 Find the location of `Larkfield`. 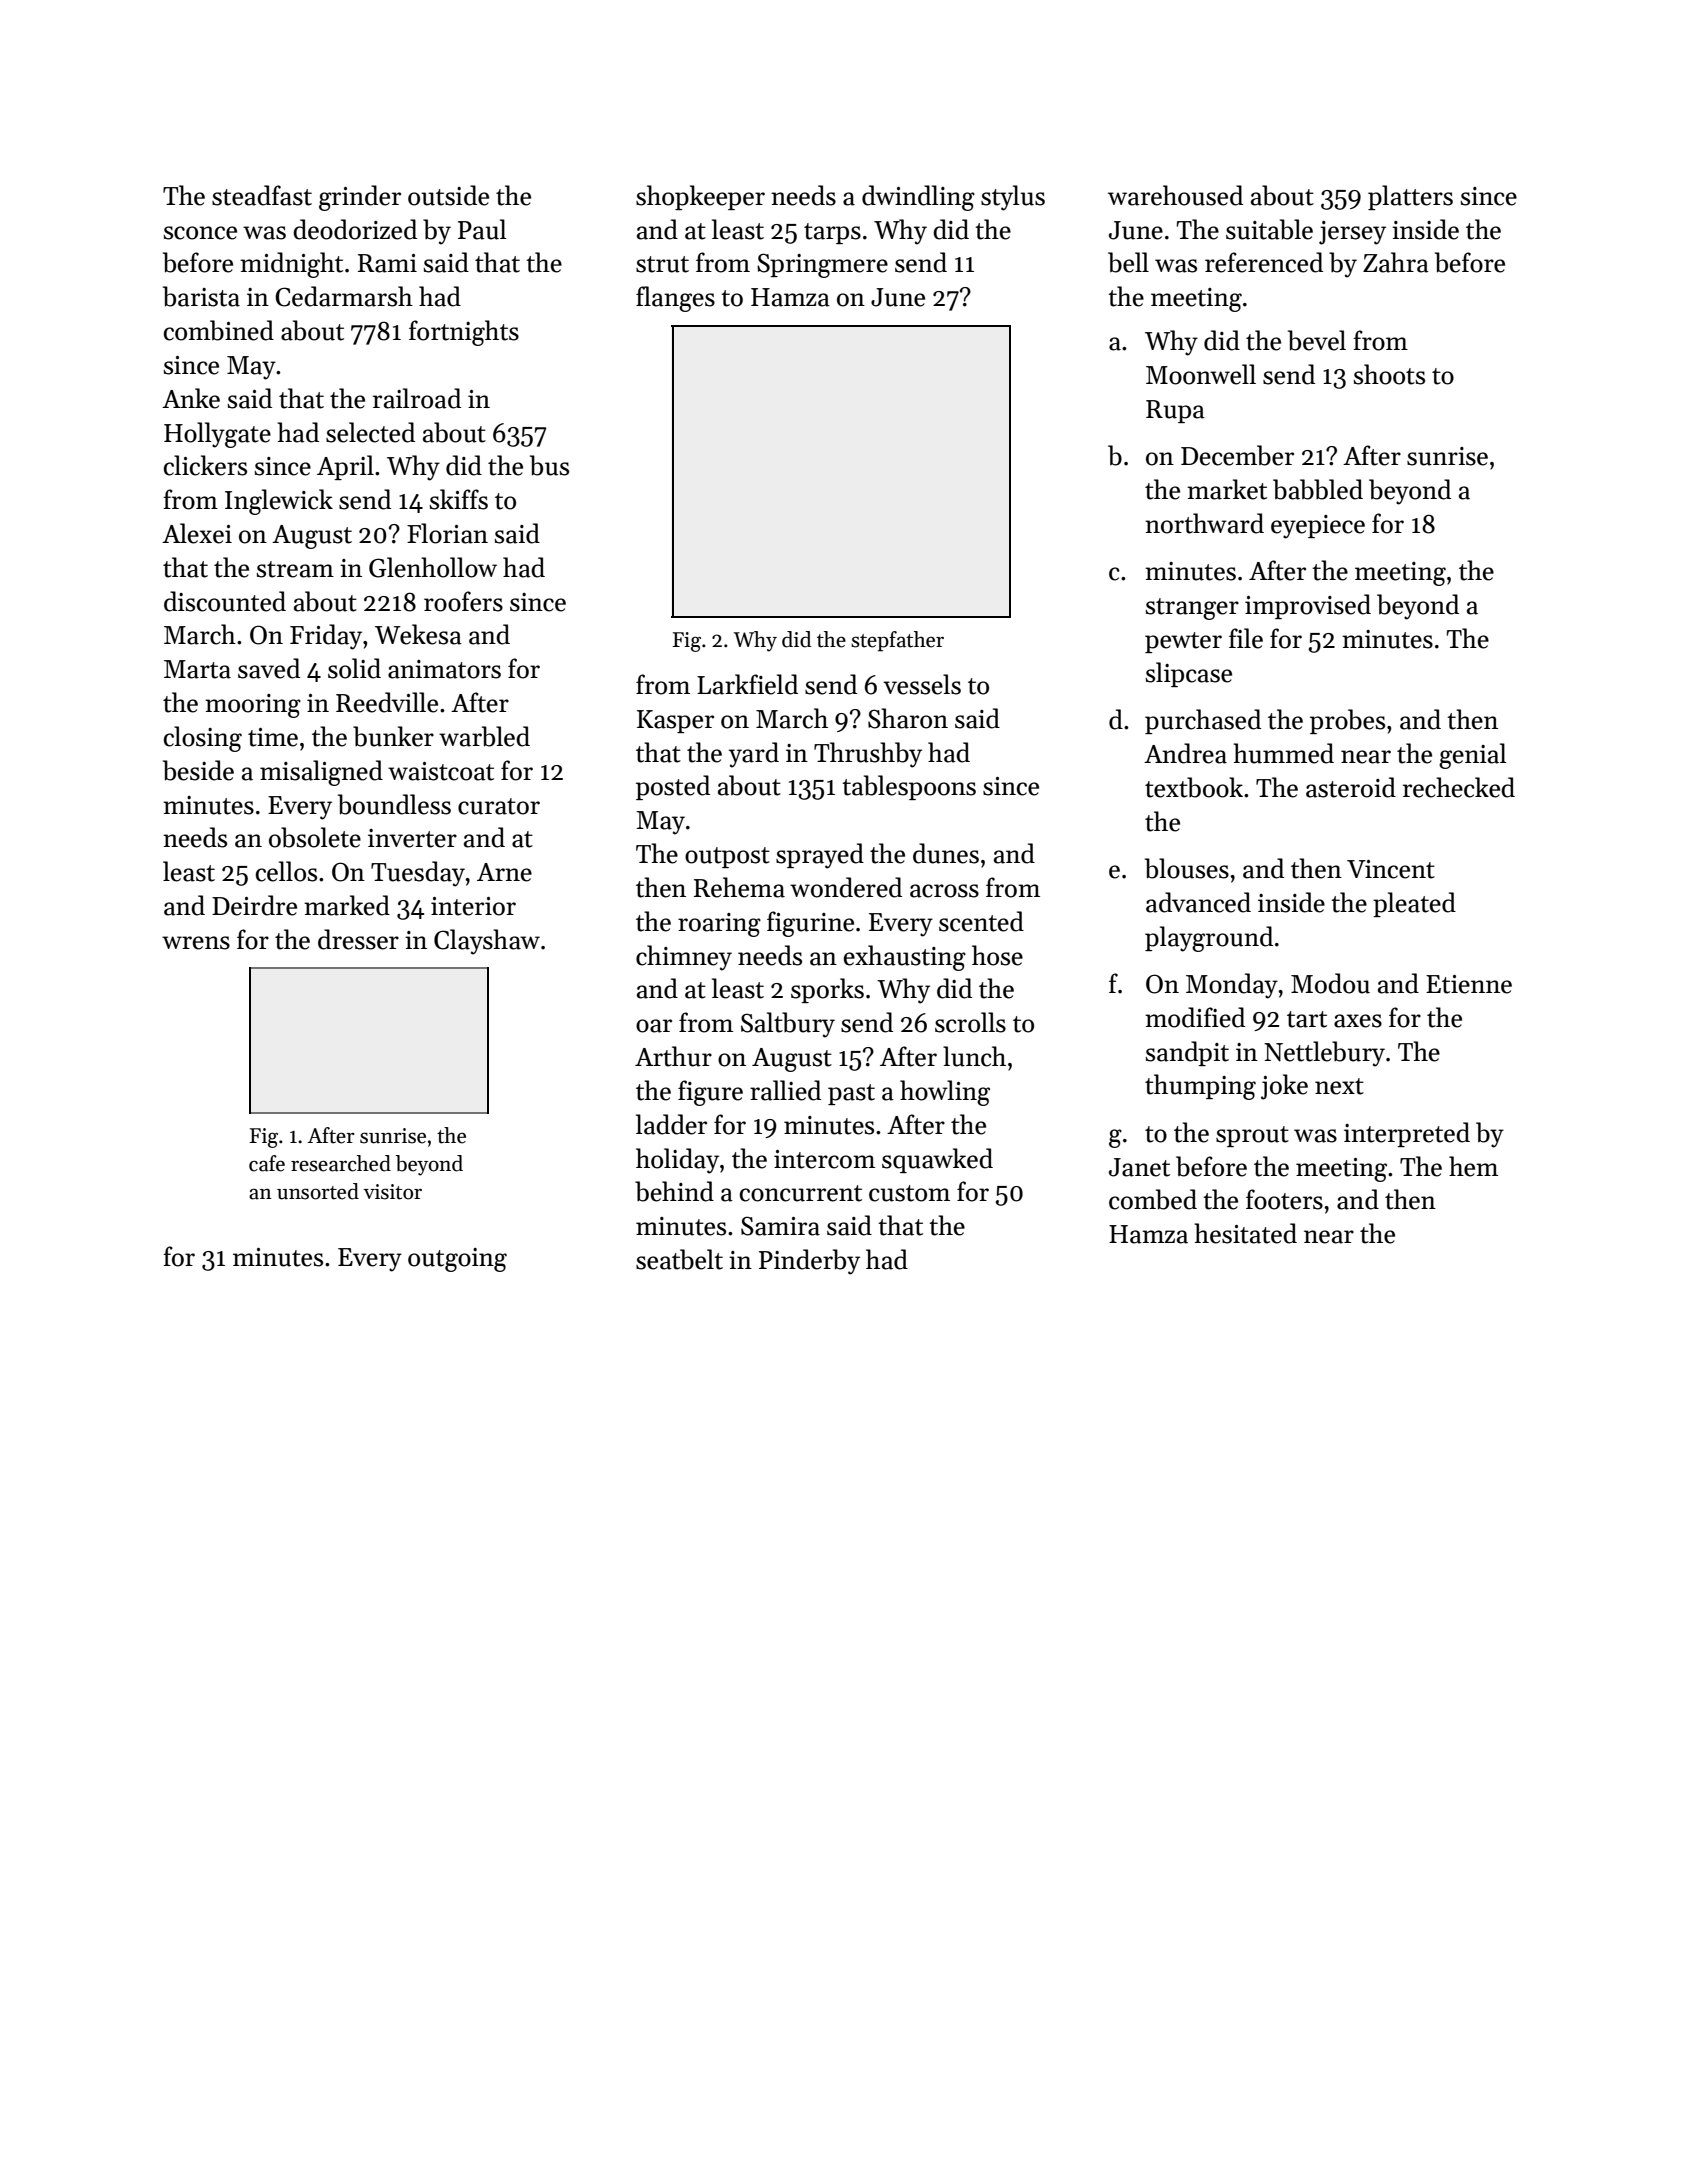

Larkfield is located at coordinates (747, 684).
